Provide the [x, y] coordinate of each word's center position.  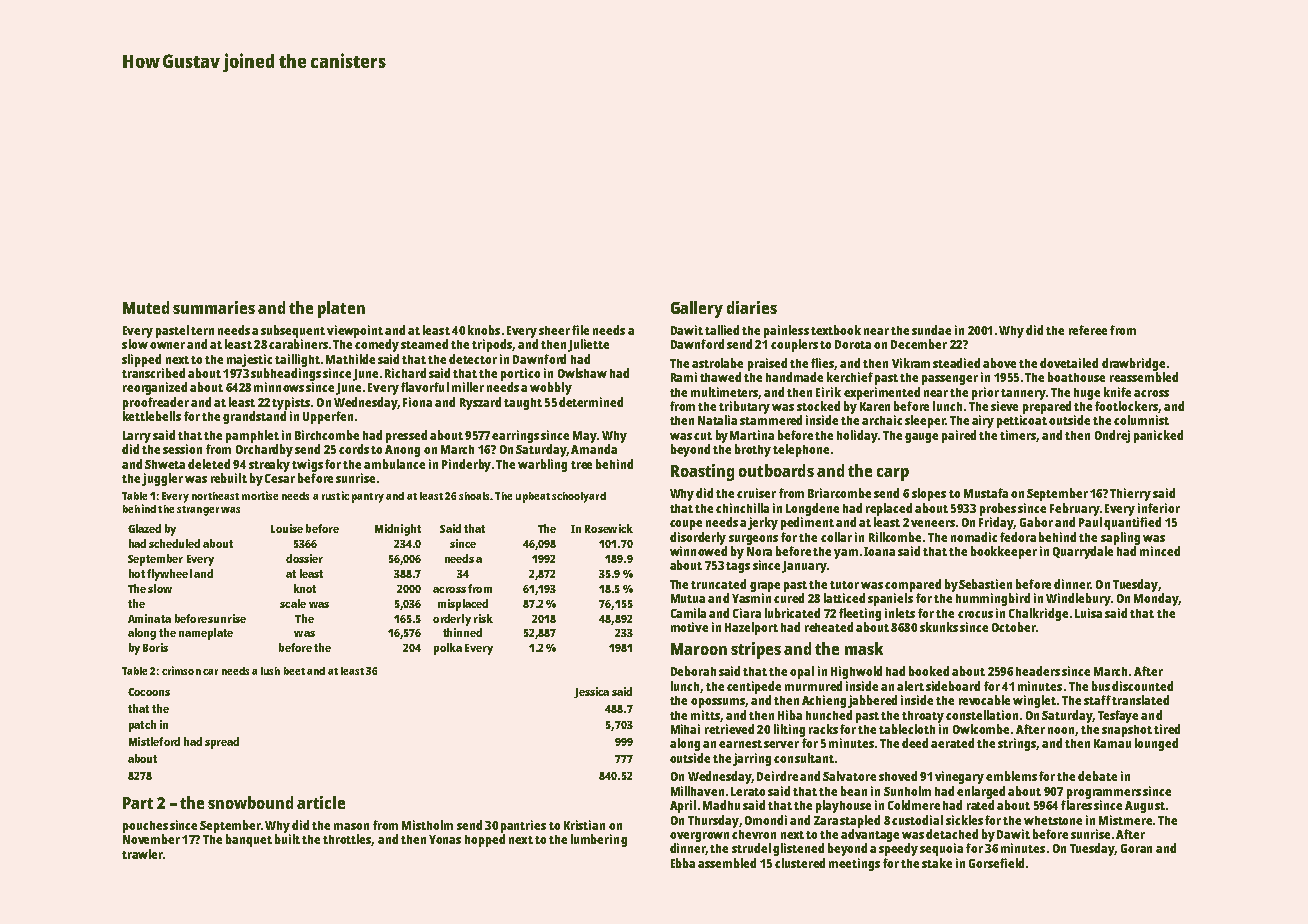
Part [138, 803]
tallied [722, 330]
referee [1088, 330]
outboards [776, 470]
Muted [146, 307]
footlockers [1126, 406]
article [321, 802]
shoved [898, 776]
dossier [304, 558]
